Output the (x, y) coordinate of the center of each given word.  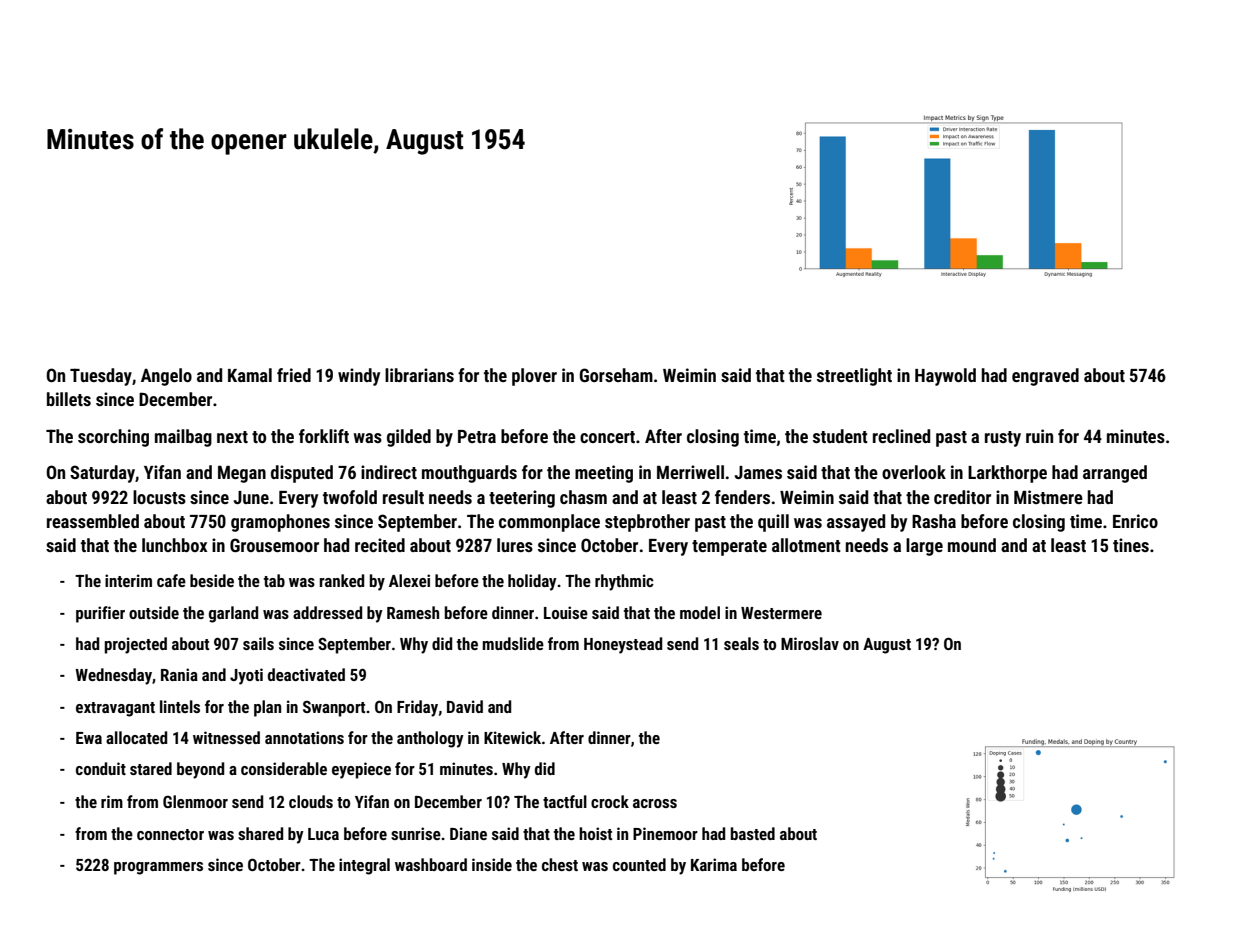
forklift (324, 436)
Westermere (781, 613)
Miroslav (810, 643)
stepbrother (647, 523)
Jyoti (246, 676)
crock (610, 801)
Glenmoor (195, 801)
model (700, 612)
